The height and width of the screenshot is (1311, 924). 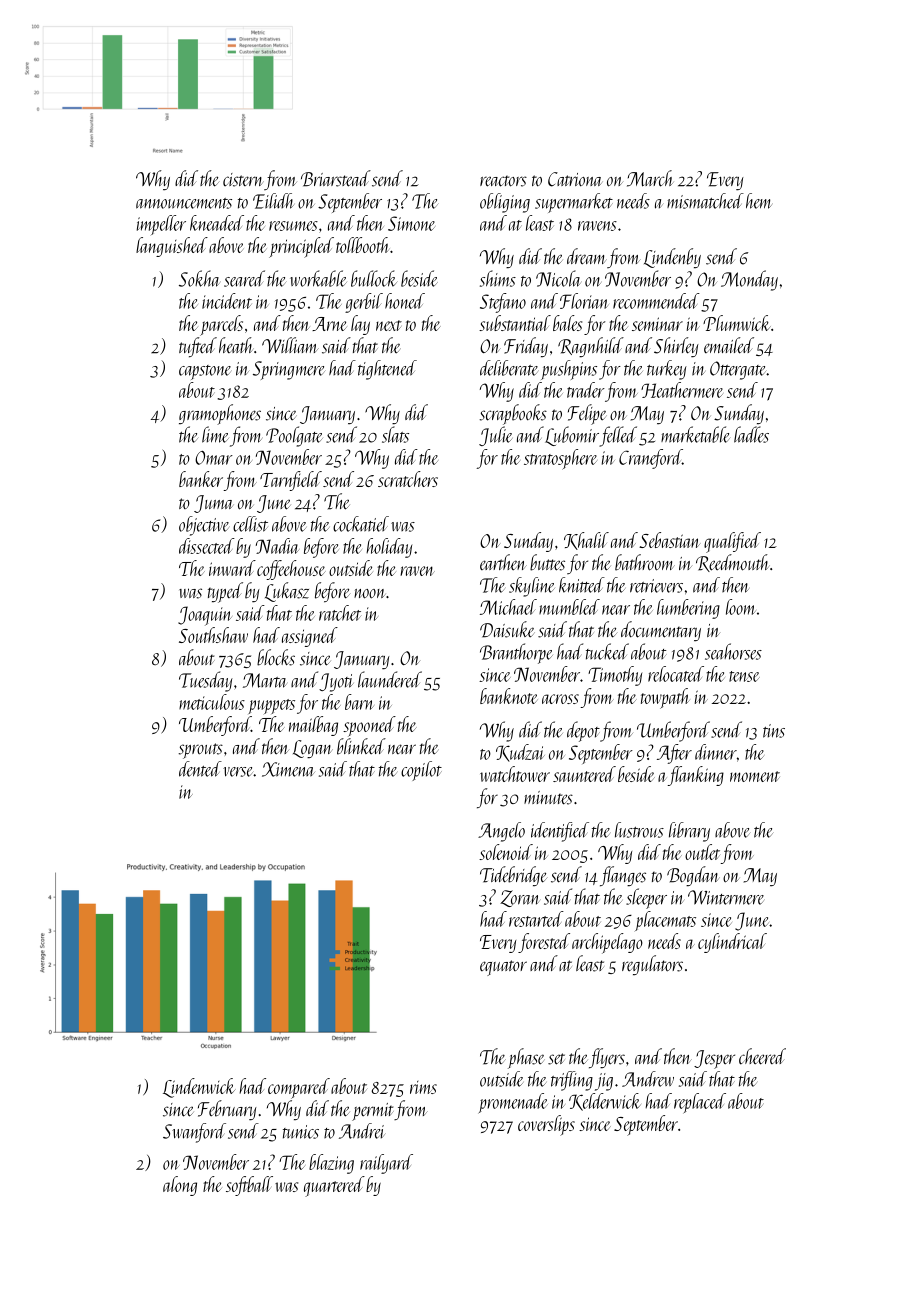 I want to click on flyers, so click(x=607, y=1058).
